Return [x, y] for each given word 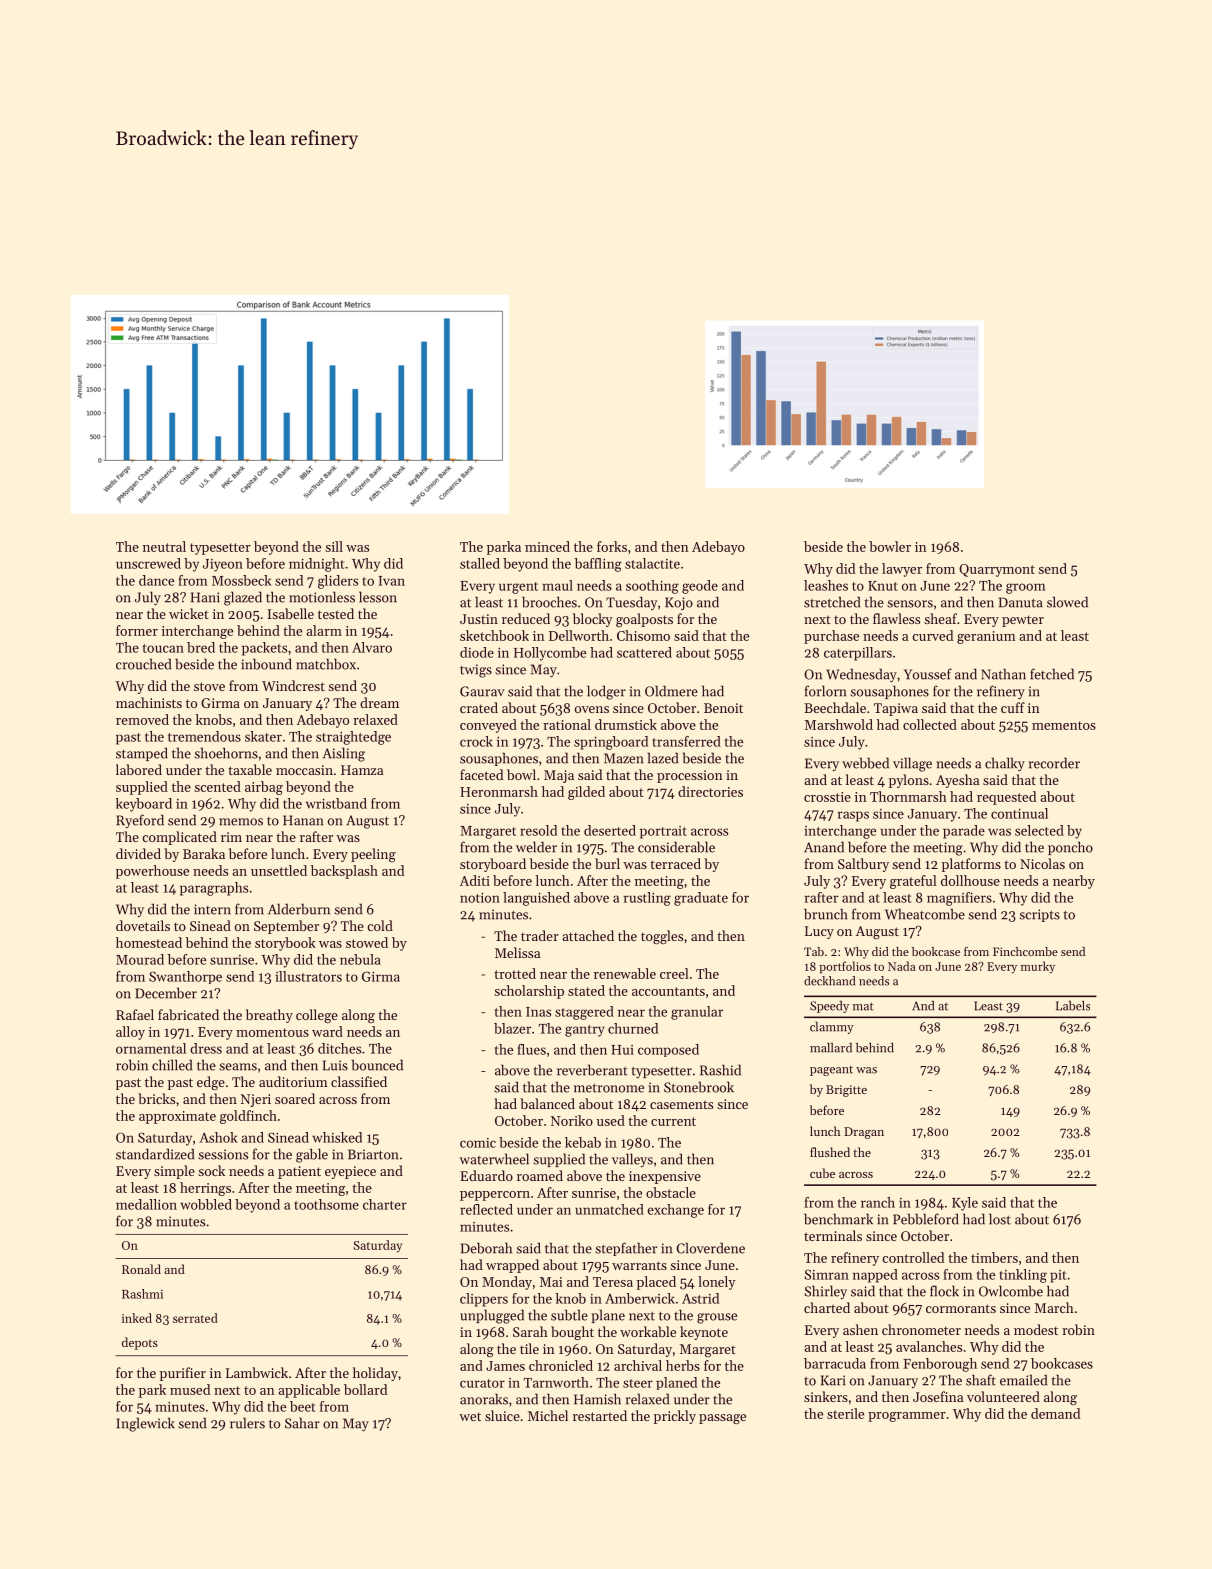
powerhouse [152, 872]
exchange [676, 1211]
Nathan [1003, 674]
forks [612, 546]
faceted [481, 774]
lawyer [902, 570]
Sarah [530, 1331]
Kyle [965, 1204]
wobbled [206, 1204]
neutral [164, 546]
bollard [365, 1389]
